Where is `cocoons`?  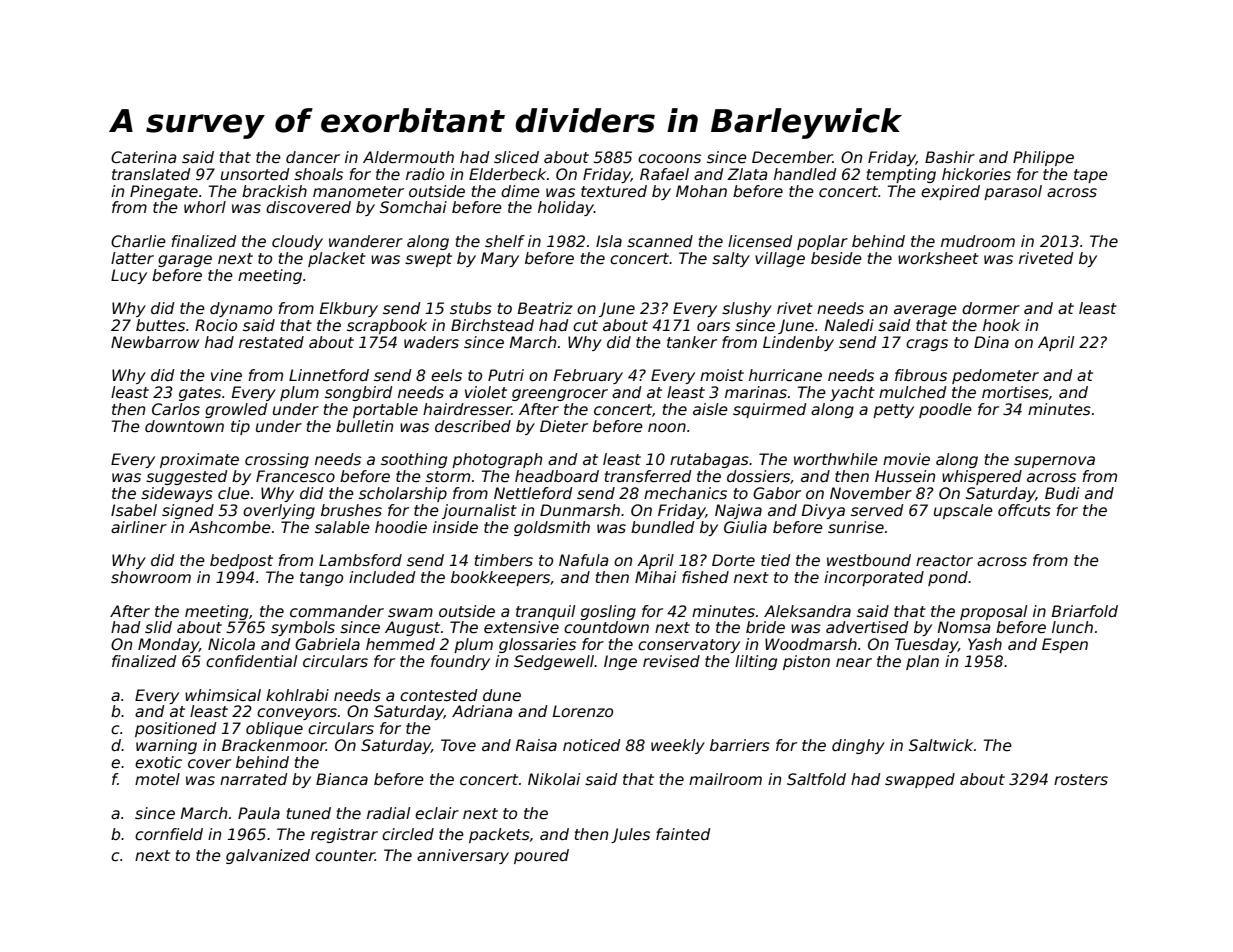
cocoons is located at coordinates (669, 159).
